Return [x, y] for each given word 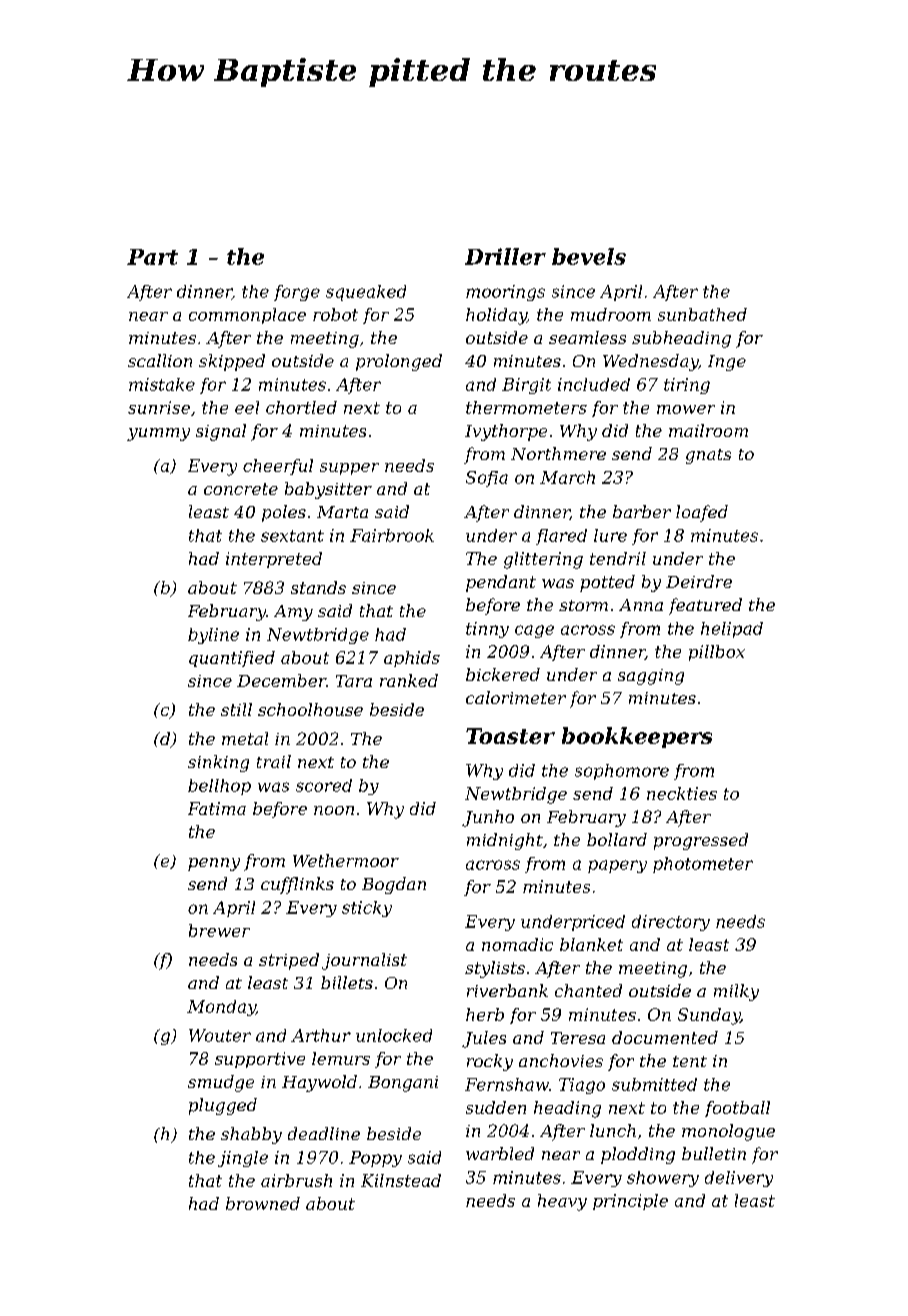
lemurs [341, 1058]
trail [274, 761]
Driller [505, 256]
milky [736, 992]
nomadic [517, 944]
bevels [589, 256]
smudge [221, 1083]
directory [671, 923]
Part [152, 257]
